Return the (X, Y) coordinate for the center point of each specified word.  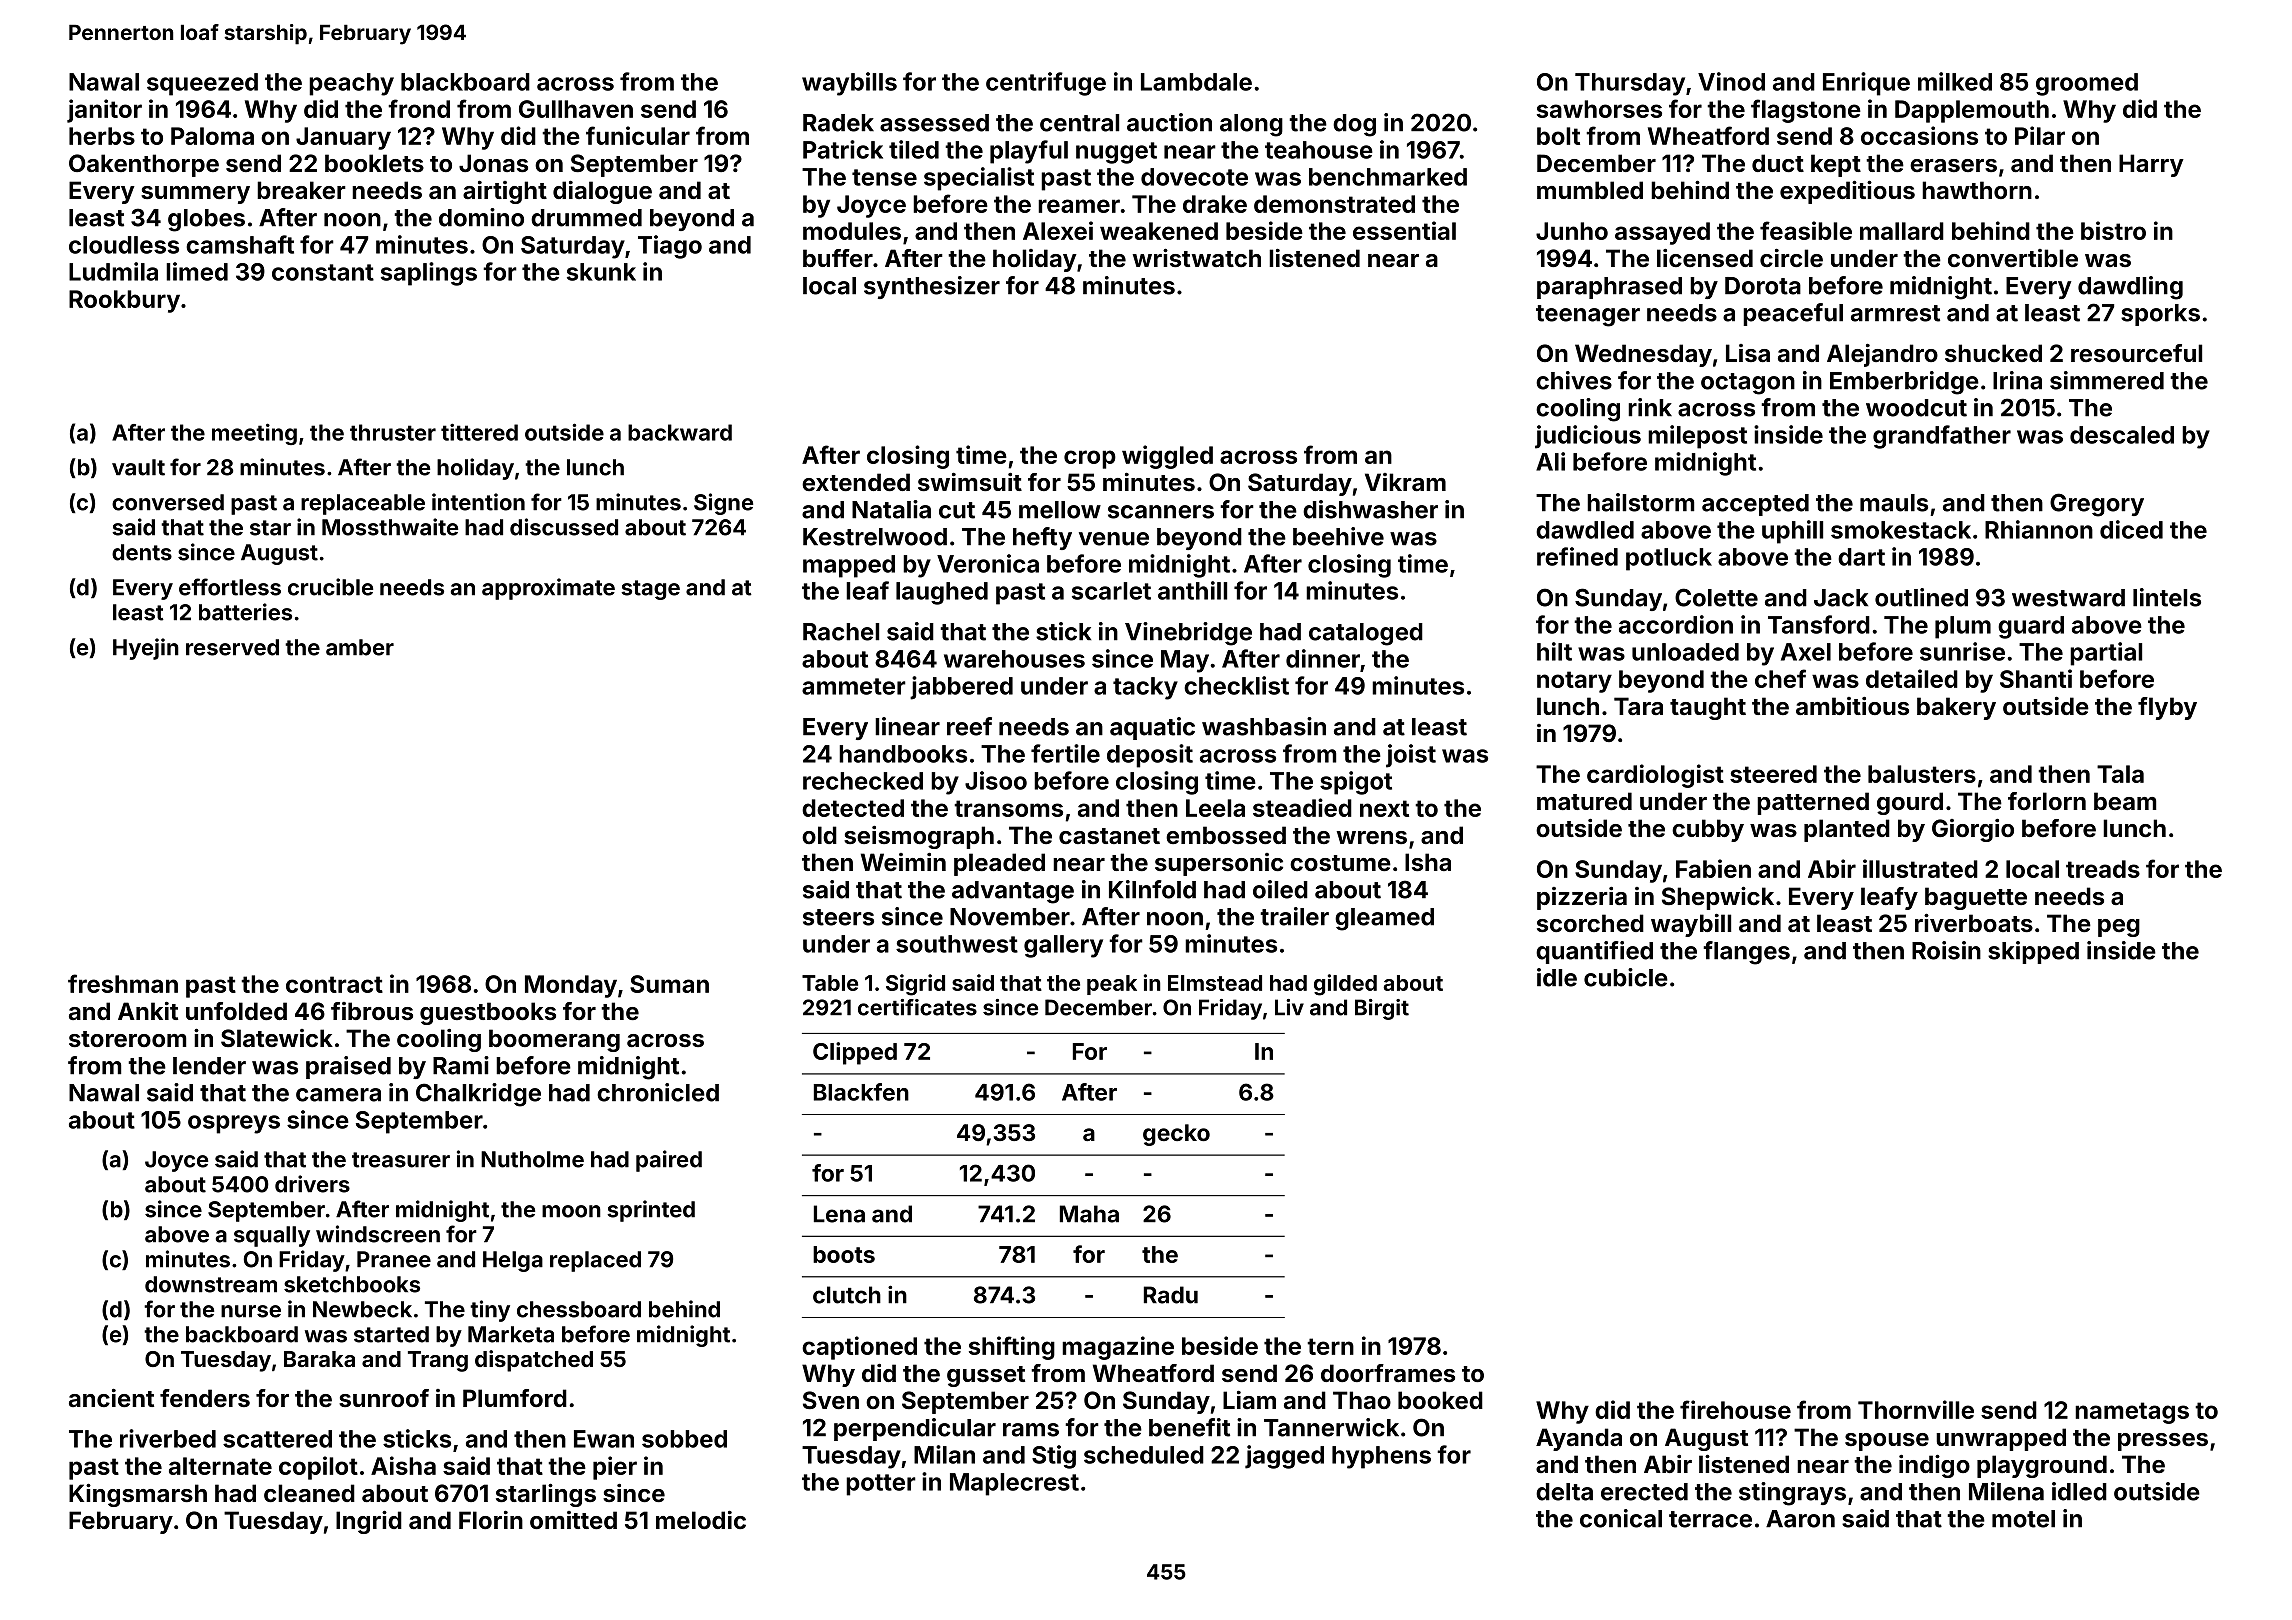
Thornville (1916, 1409)
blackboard (465, 82)
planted (1847, 830)
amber (360, 647)
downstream (211, 1284)
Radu (1171, 1295)
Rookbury (124, 301)
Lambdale (1196, 82)
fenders (205, 1398)
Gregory (2097, 505)
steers (838, 917)
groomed (2087, 84)
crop (1090, 459)
